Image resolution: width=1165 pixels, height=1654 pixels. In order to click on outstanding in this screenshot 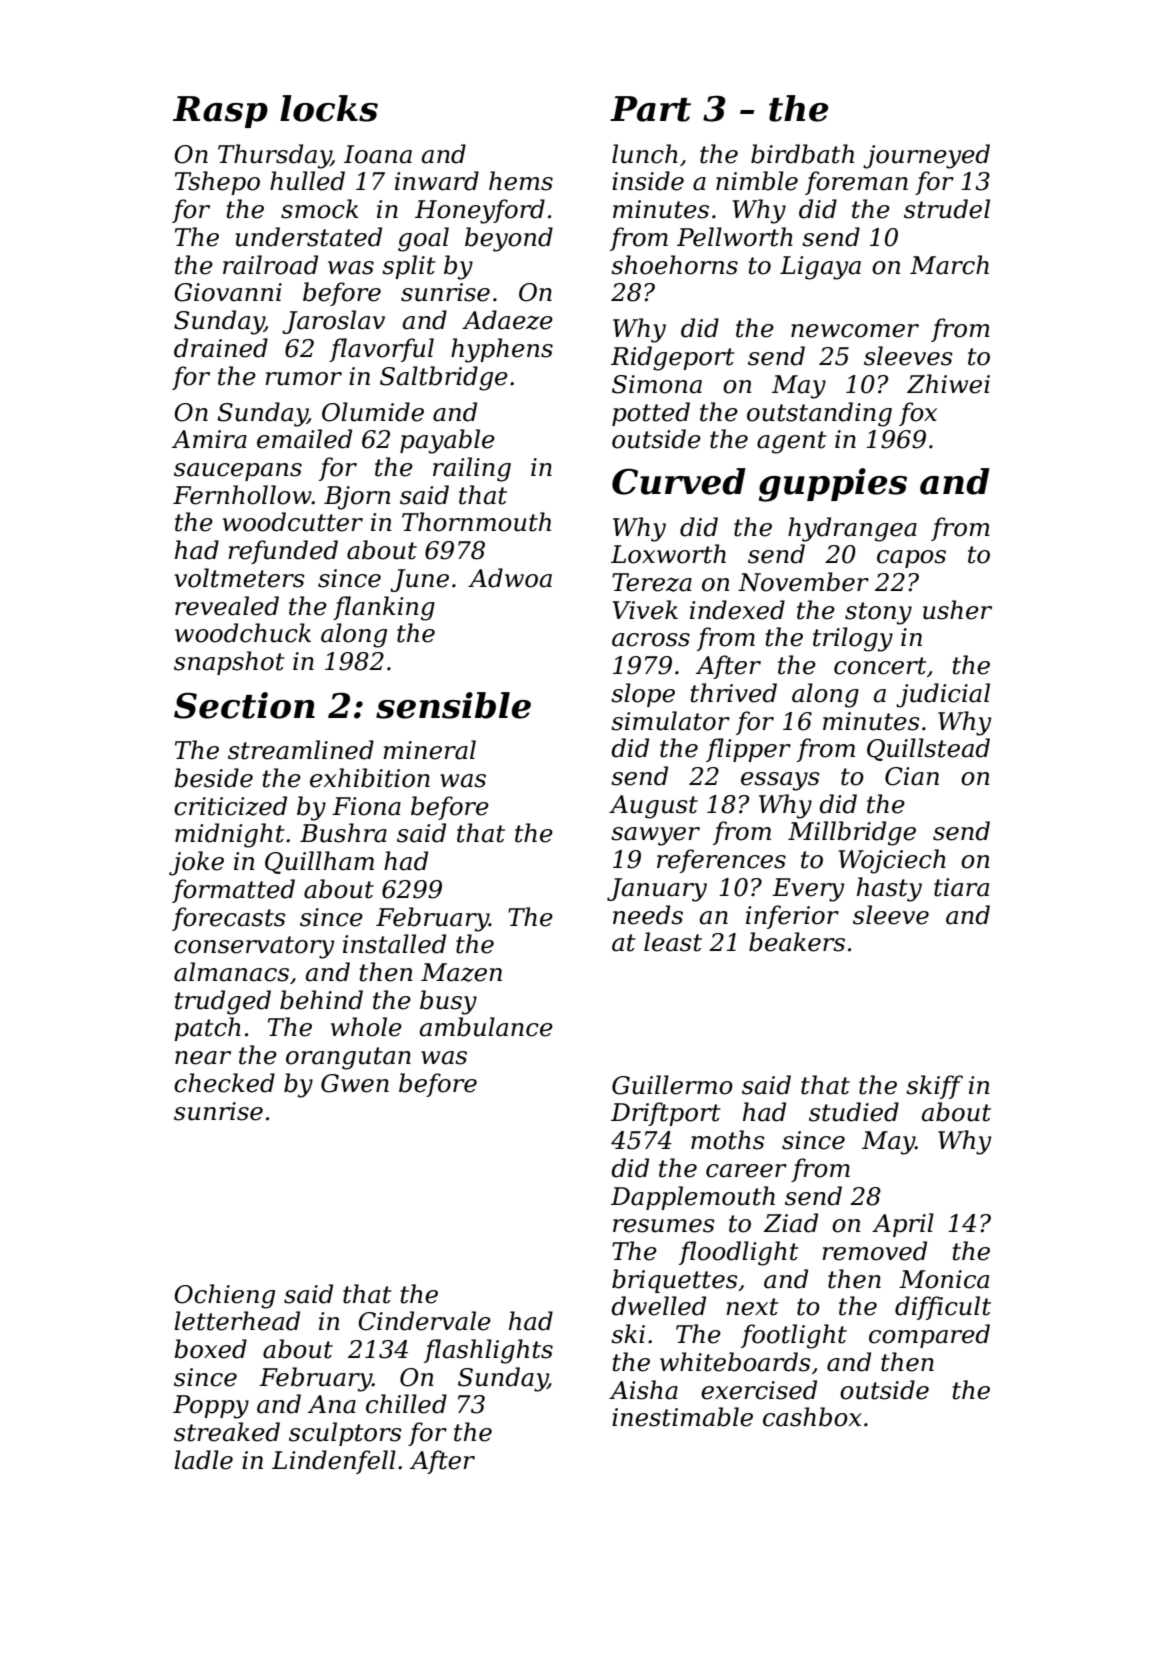, I will do `click(819, 414)`.
